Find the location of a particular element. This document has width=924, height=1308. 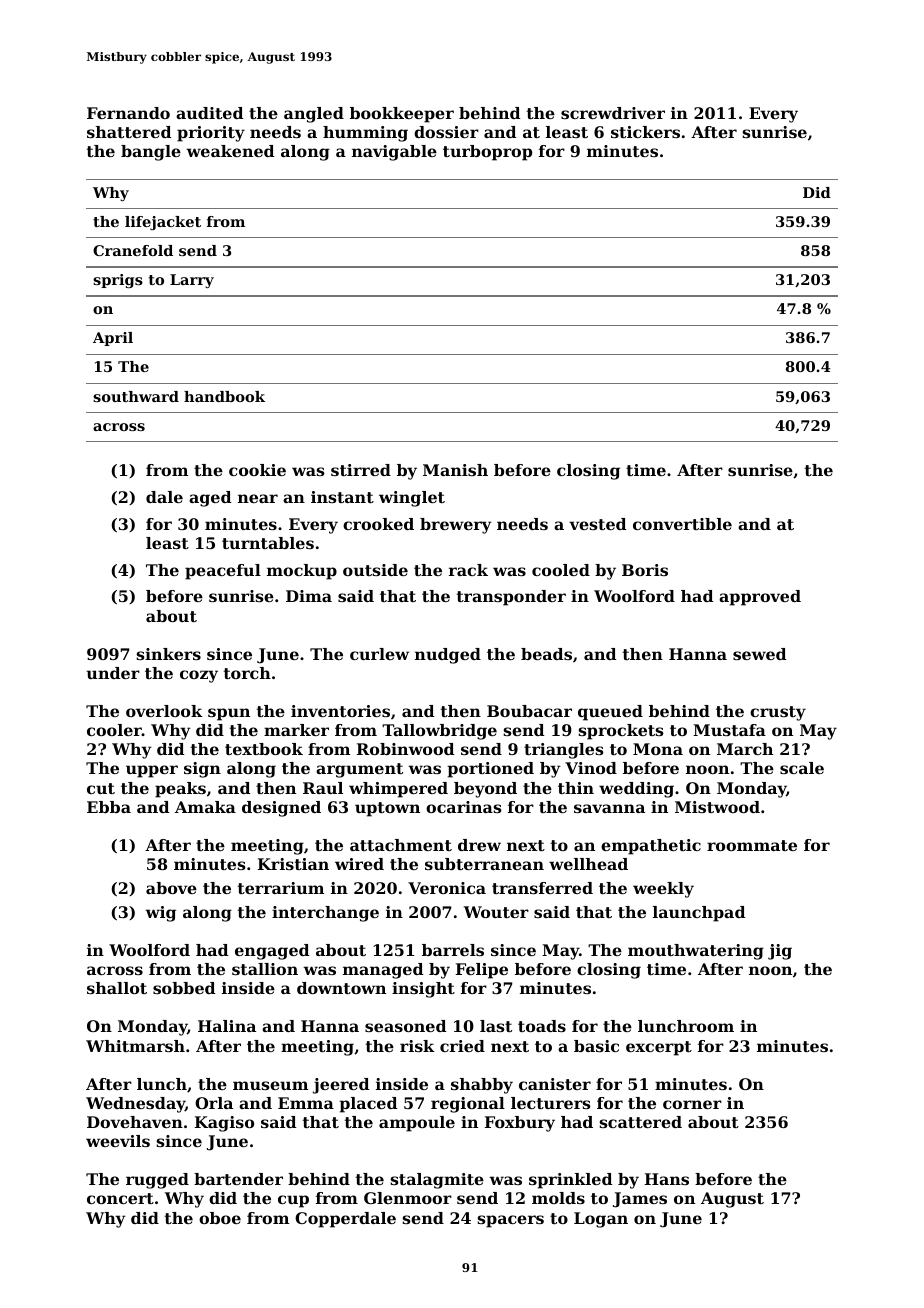

weevils is located at coordinates (118, 1141).
